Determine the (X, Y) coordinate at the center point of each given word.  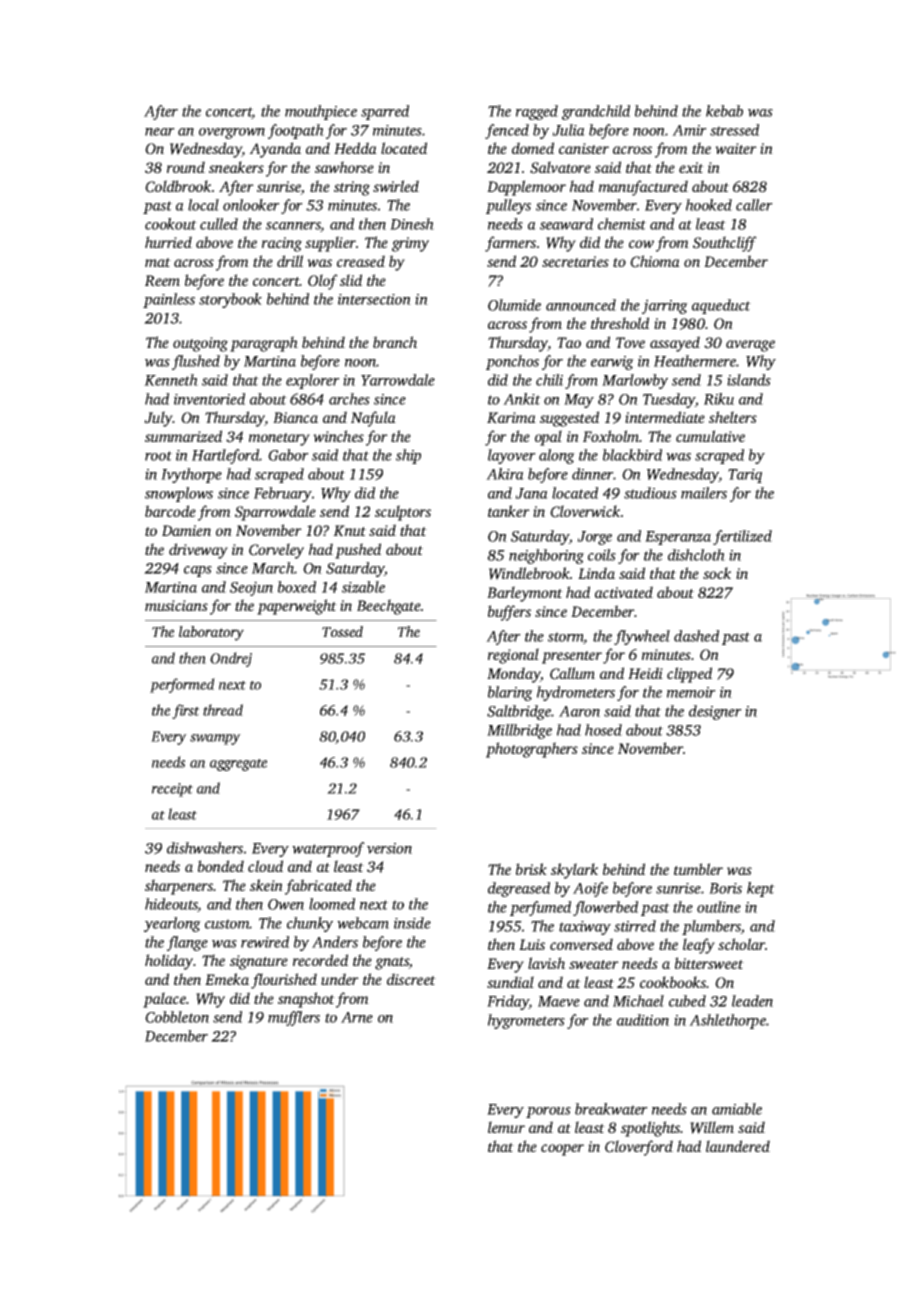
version (389, 848)
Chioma (655, 261)
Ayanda (275, 150)
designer (715, 712)
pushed (358, 551)
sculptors (403, 513)
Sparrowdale (275, 513)
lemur (506, 1127)
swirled (396, 186)
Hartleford (226, 456)
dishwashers (205, 848)
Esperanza (678, 538)
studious (650, 493)
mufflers (294, 1018)
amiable (737, 1109)
